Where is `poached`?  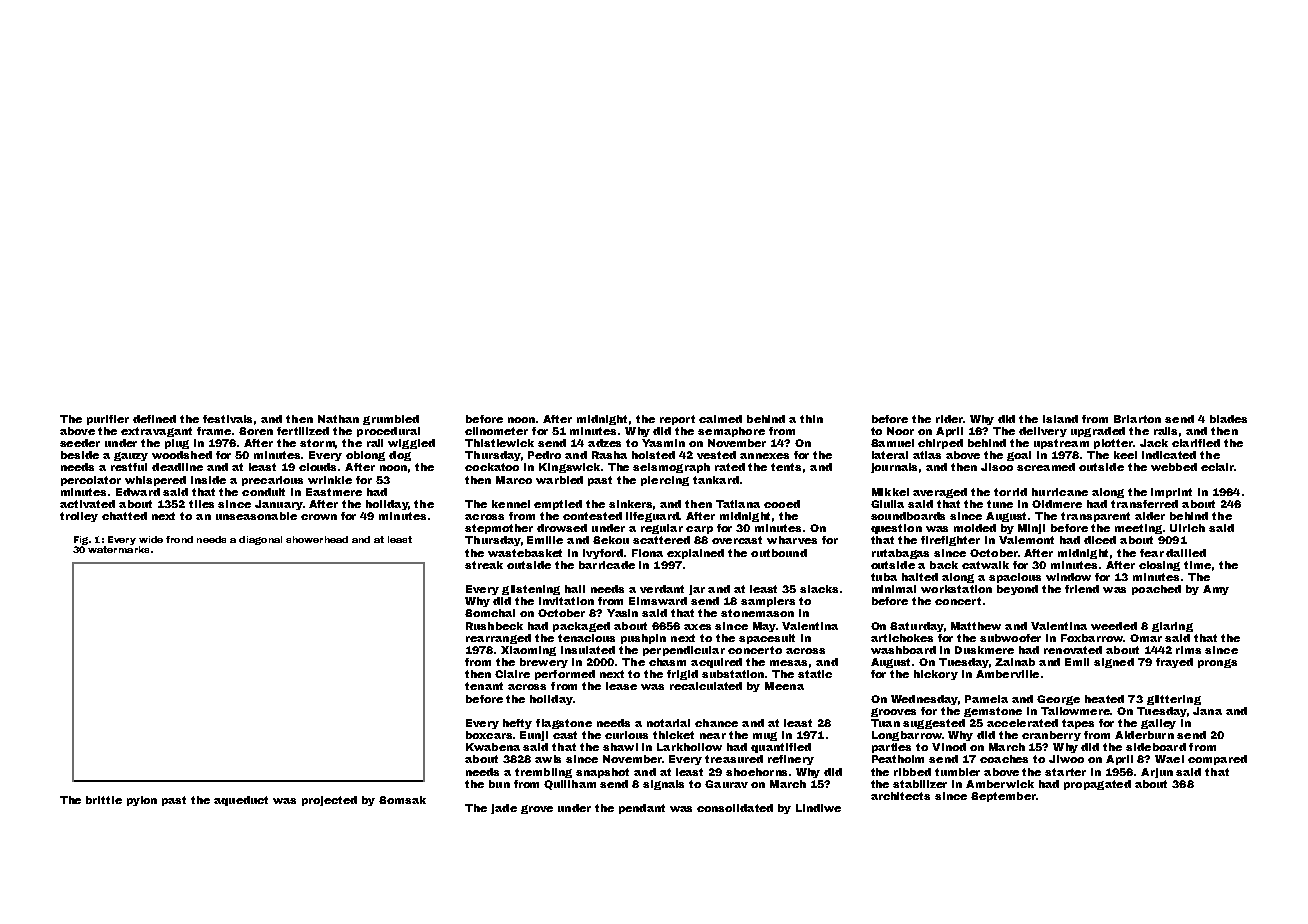 poached is located at coordinates (1156, 590).
